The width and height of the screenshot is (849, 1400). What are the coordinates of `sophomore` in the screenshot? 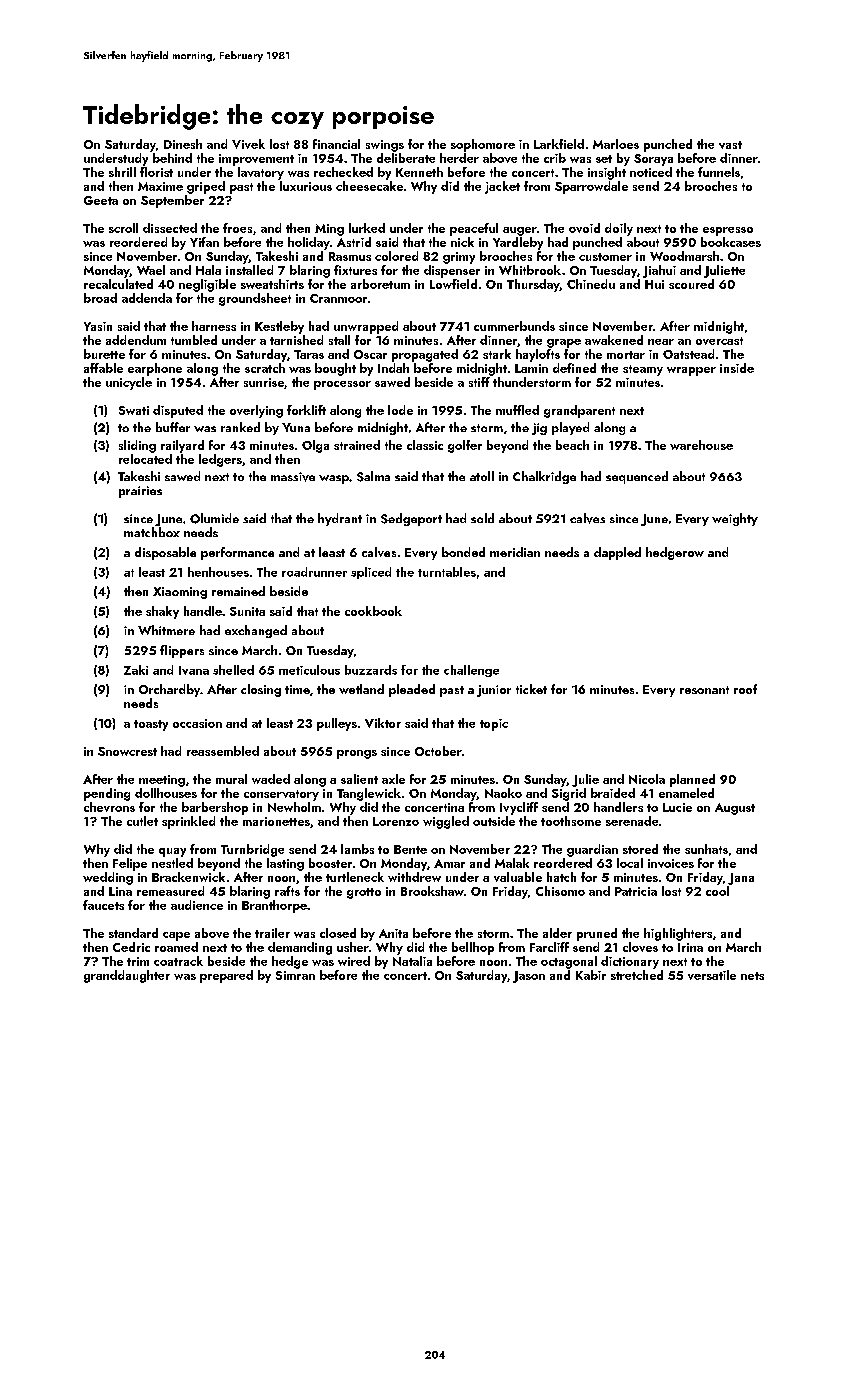 It's located at (483, 145).
